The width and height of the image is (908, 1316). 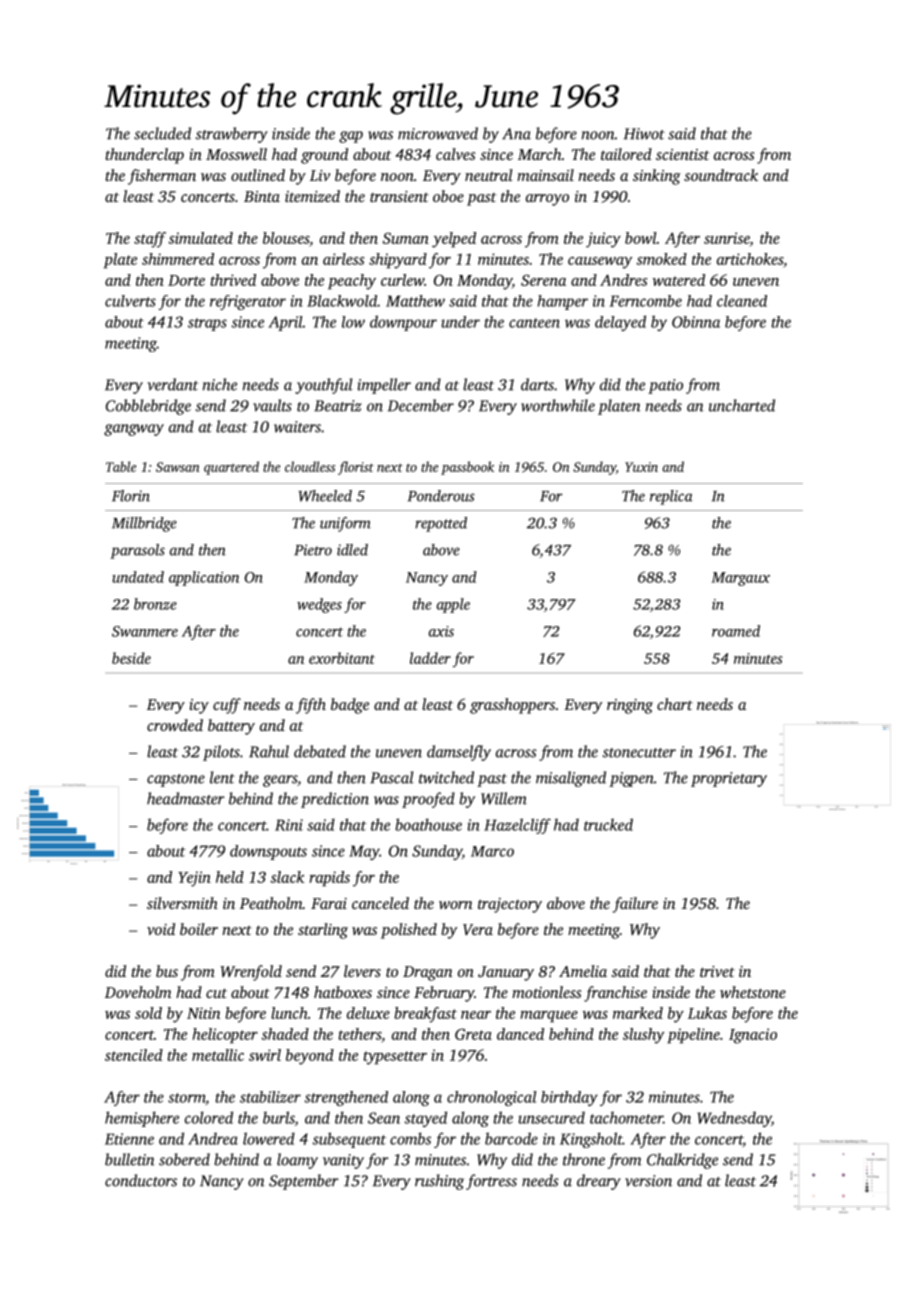 I want to click on replica, so click(x=671, y=497).
